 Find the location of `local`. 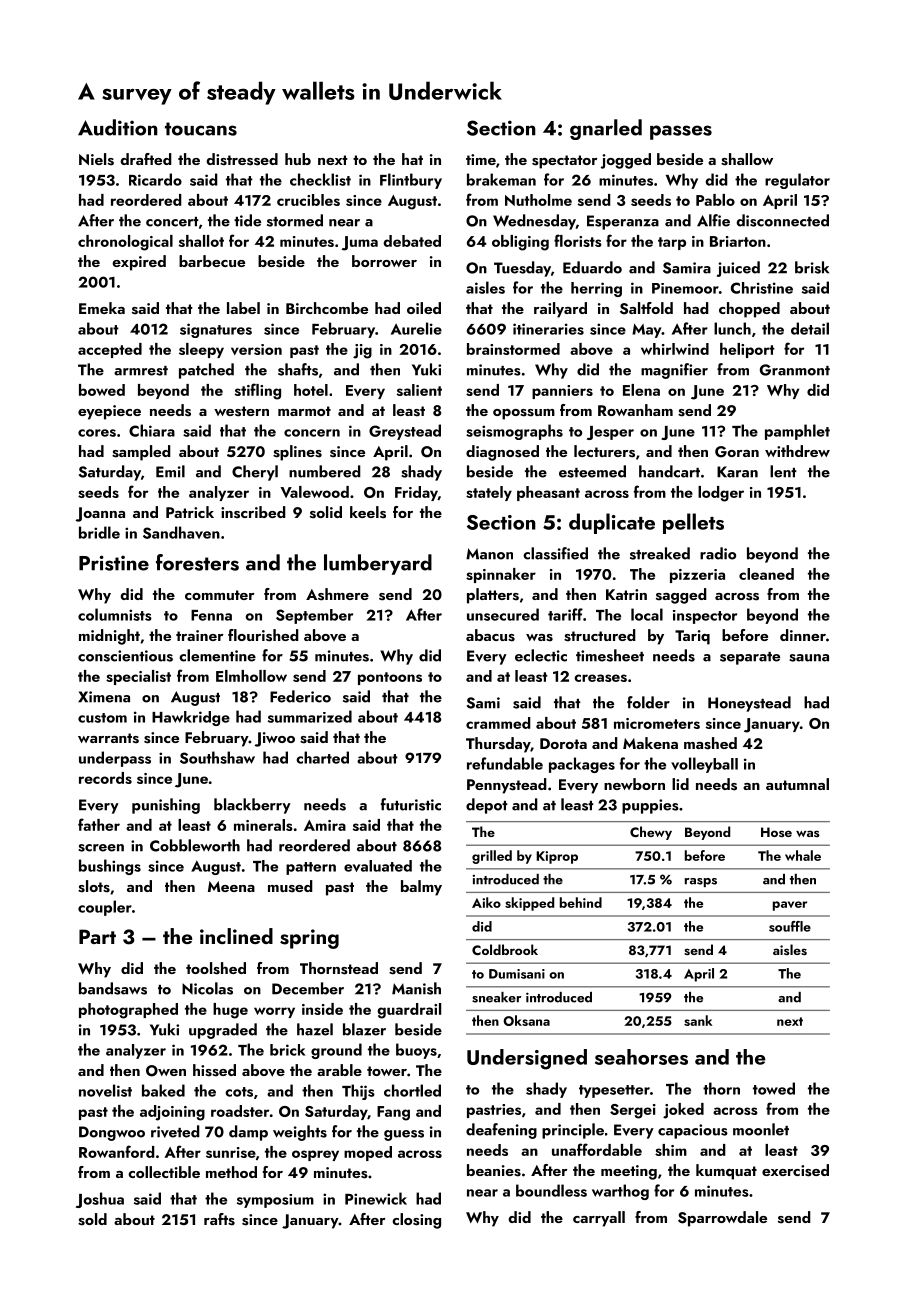

local is located at coordinates (647, 614).
